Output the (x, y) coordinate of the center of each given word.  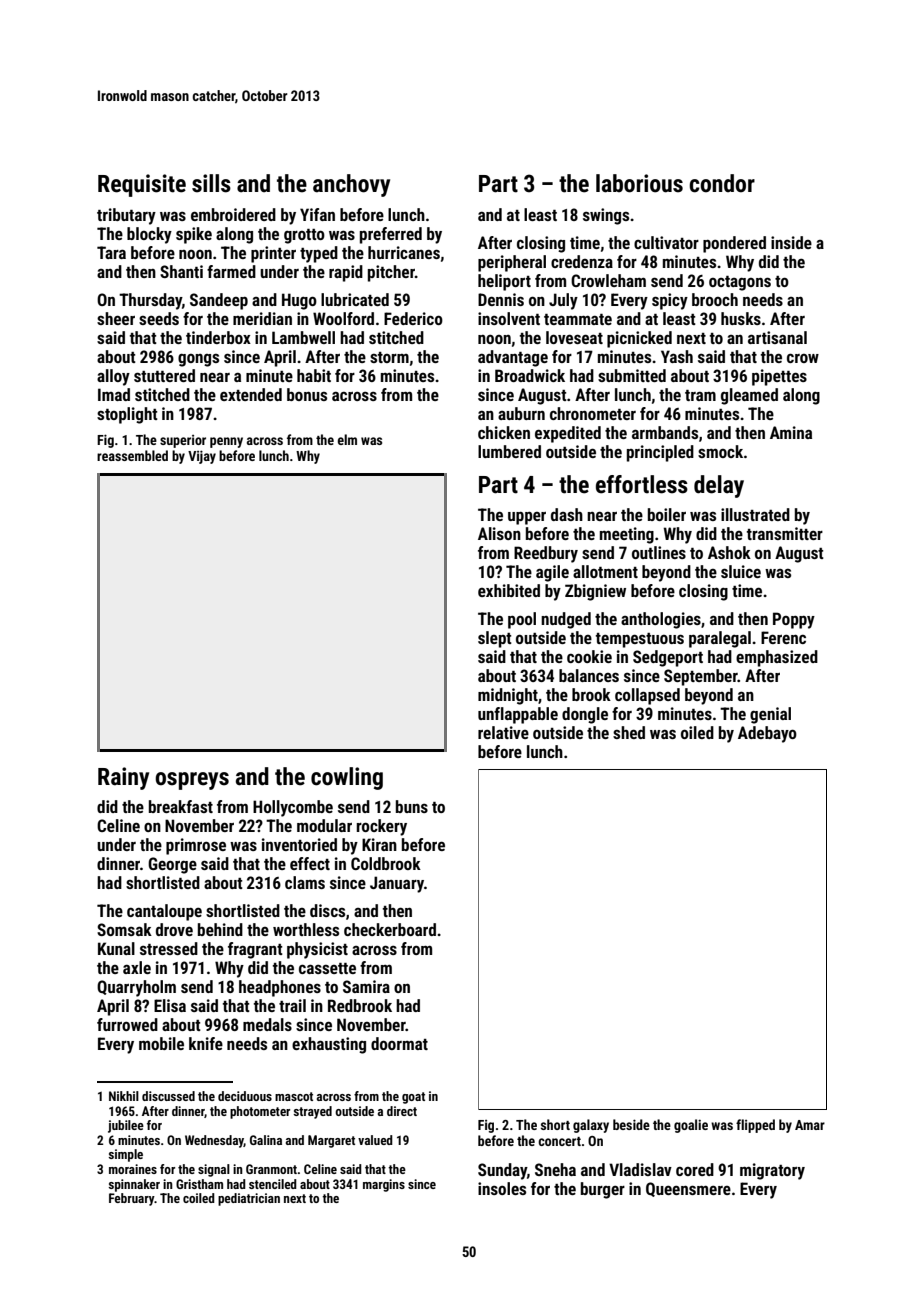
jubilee (126, 1126)
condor (722, 183)
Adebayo (767, 734)
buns (412, 806)
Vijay (202, 457)
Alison (499, 533)
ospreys (192, 781)
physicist (317, 950)
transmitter (785, 533)
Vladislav (640, 1169)
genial (770, 715)
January (397, 884)
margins (384, 1185)
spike (194, 235)
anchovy (351, 185)
